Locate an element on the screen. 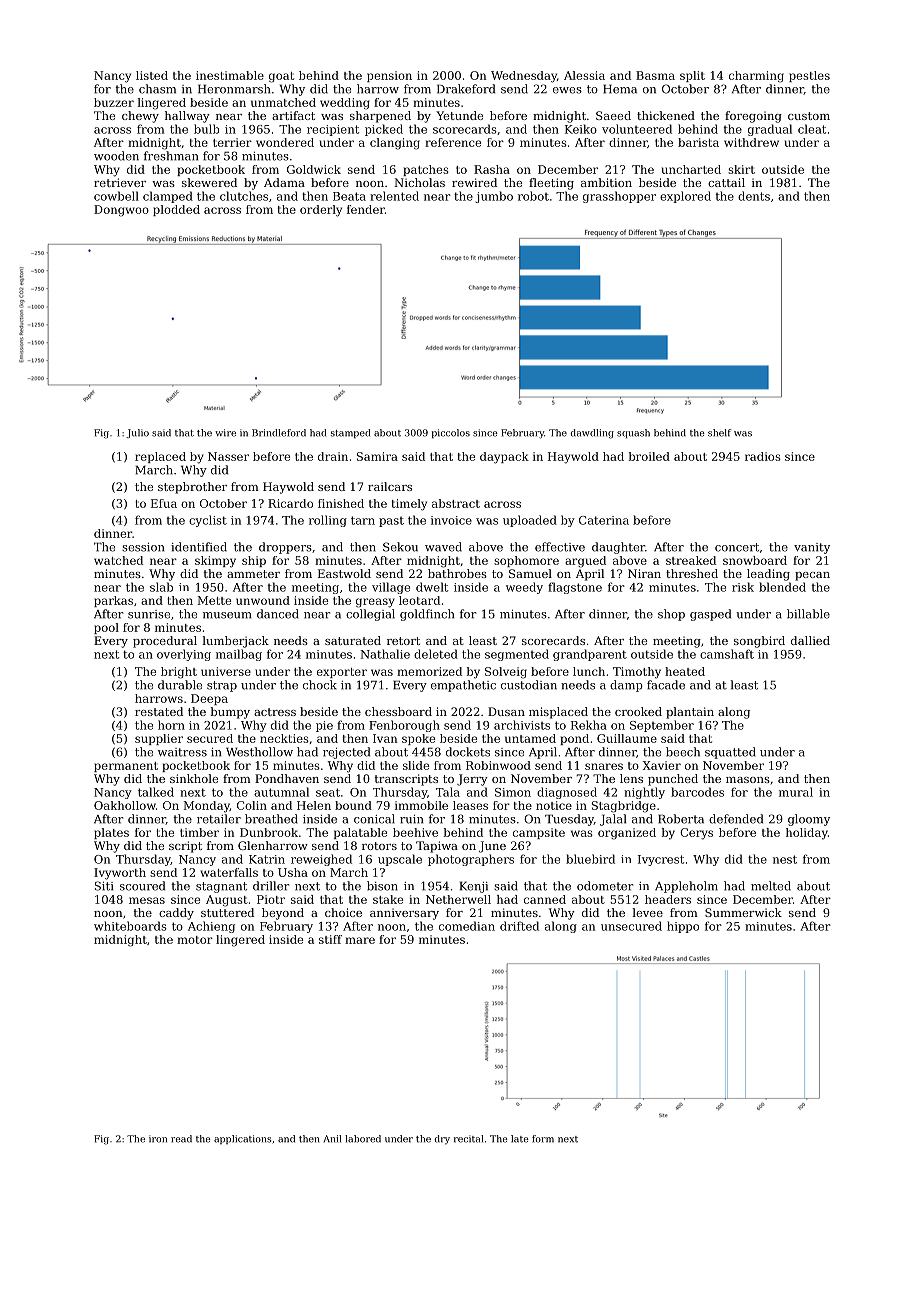 The width and height of the screenshot is (924, 1308). hippo is located at coordinates (683, 927).
